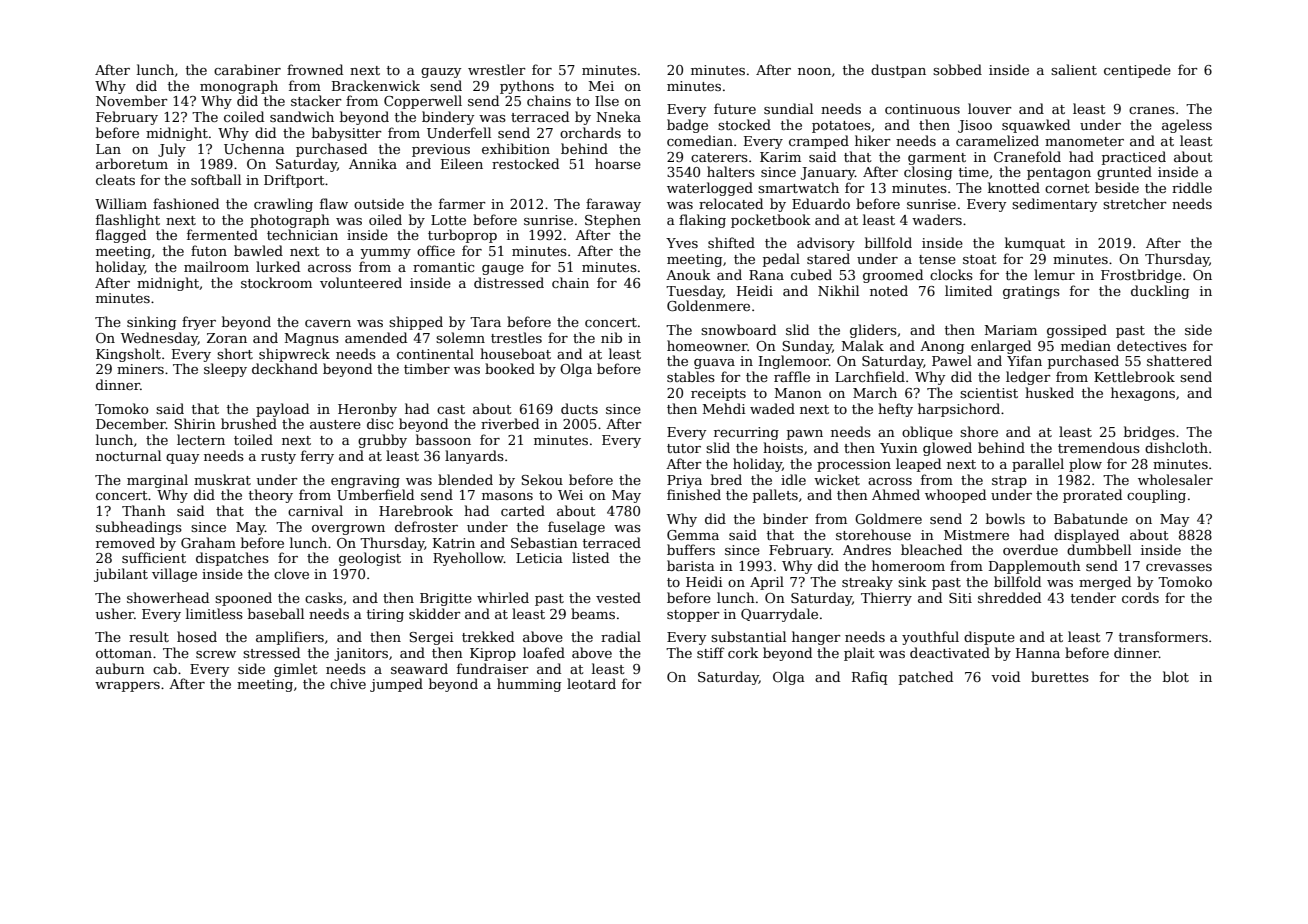  What do you see at coordinates (222, 479) in the image?
I see `muskrat` at bounding box center [222, 479].
